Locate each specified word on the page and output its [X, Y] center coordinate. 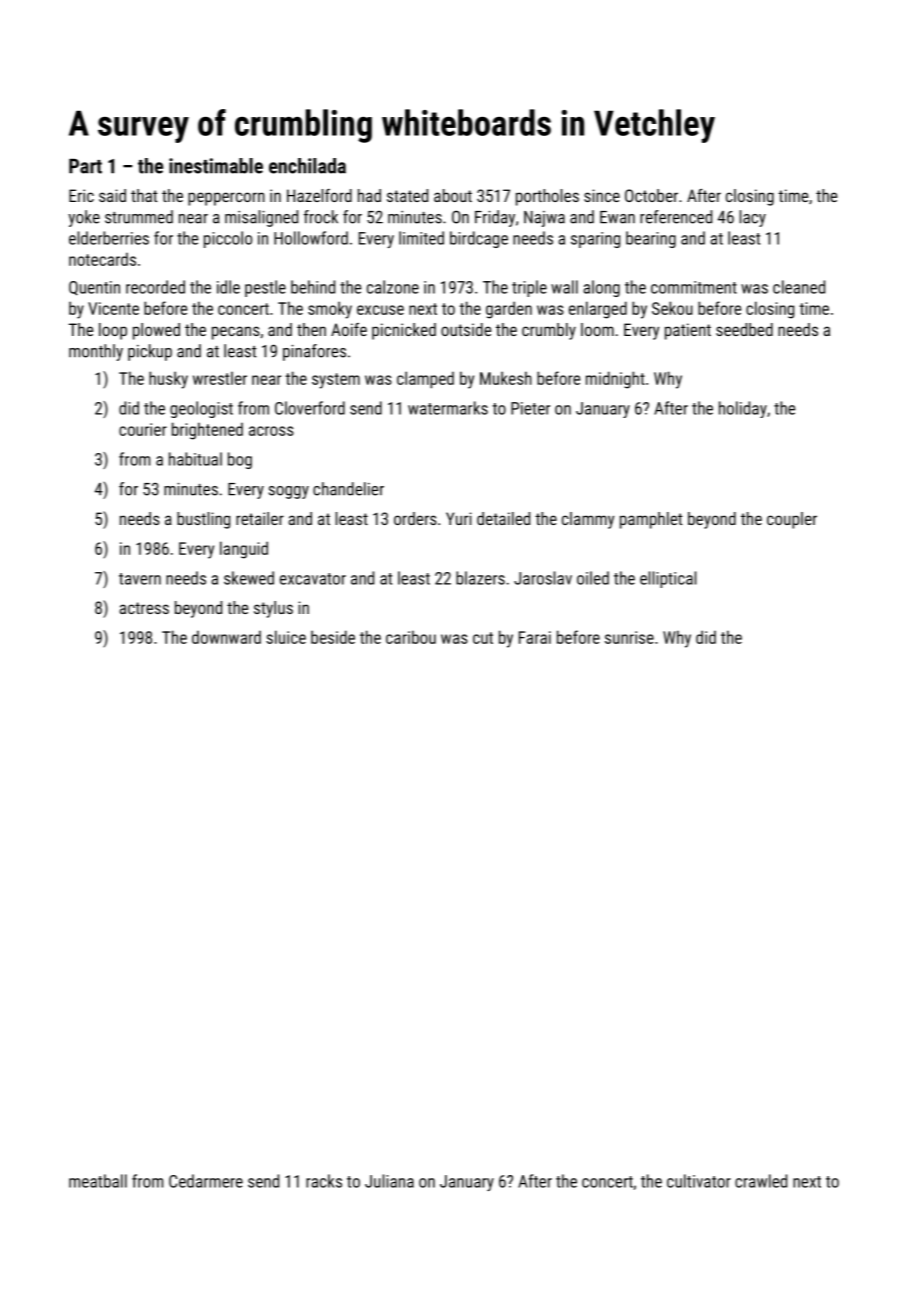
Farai [535, 637]
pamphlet [651, 520]
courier [143, 429]
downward [226, 637]
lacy [752, 218]
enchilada [307, 166]
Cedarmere [206, 1181]
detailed [503, 518]
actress [144, 608]
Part [85, 166]
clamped [425, 380]
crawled [761, 1181]
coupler [792, 520]
